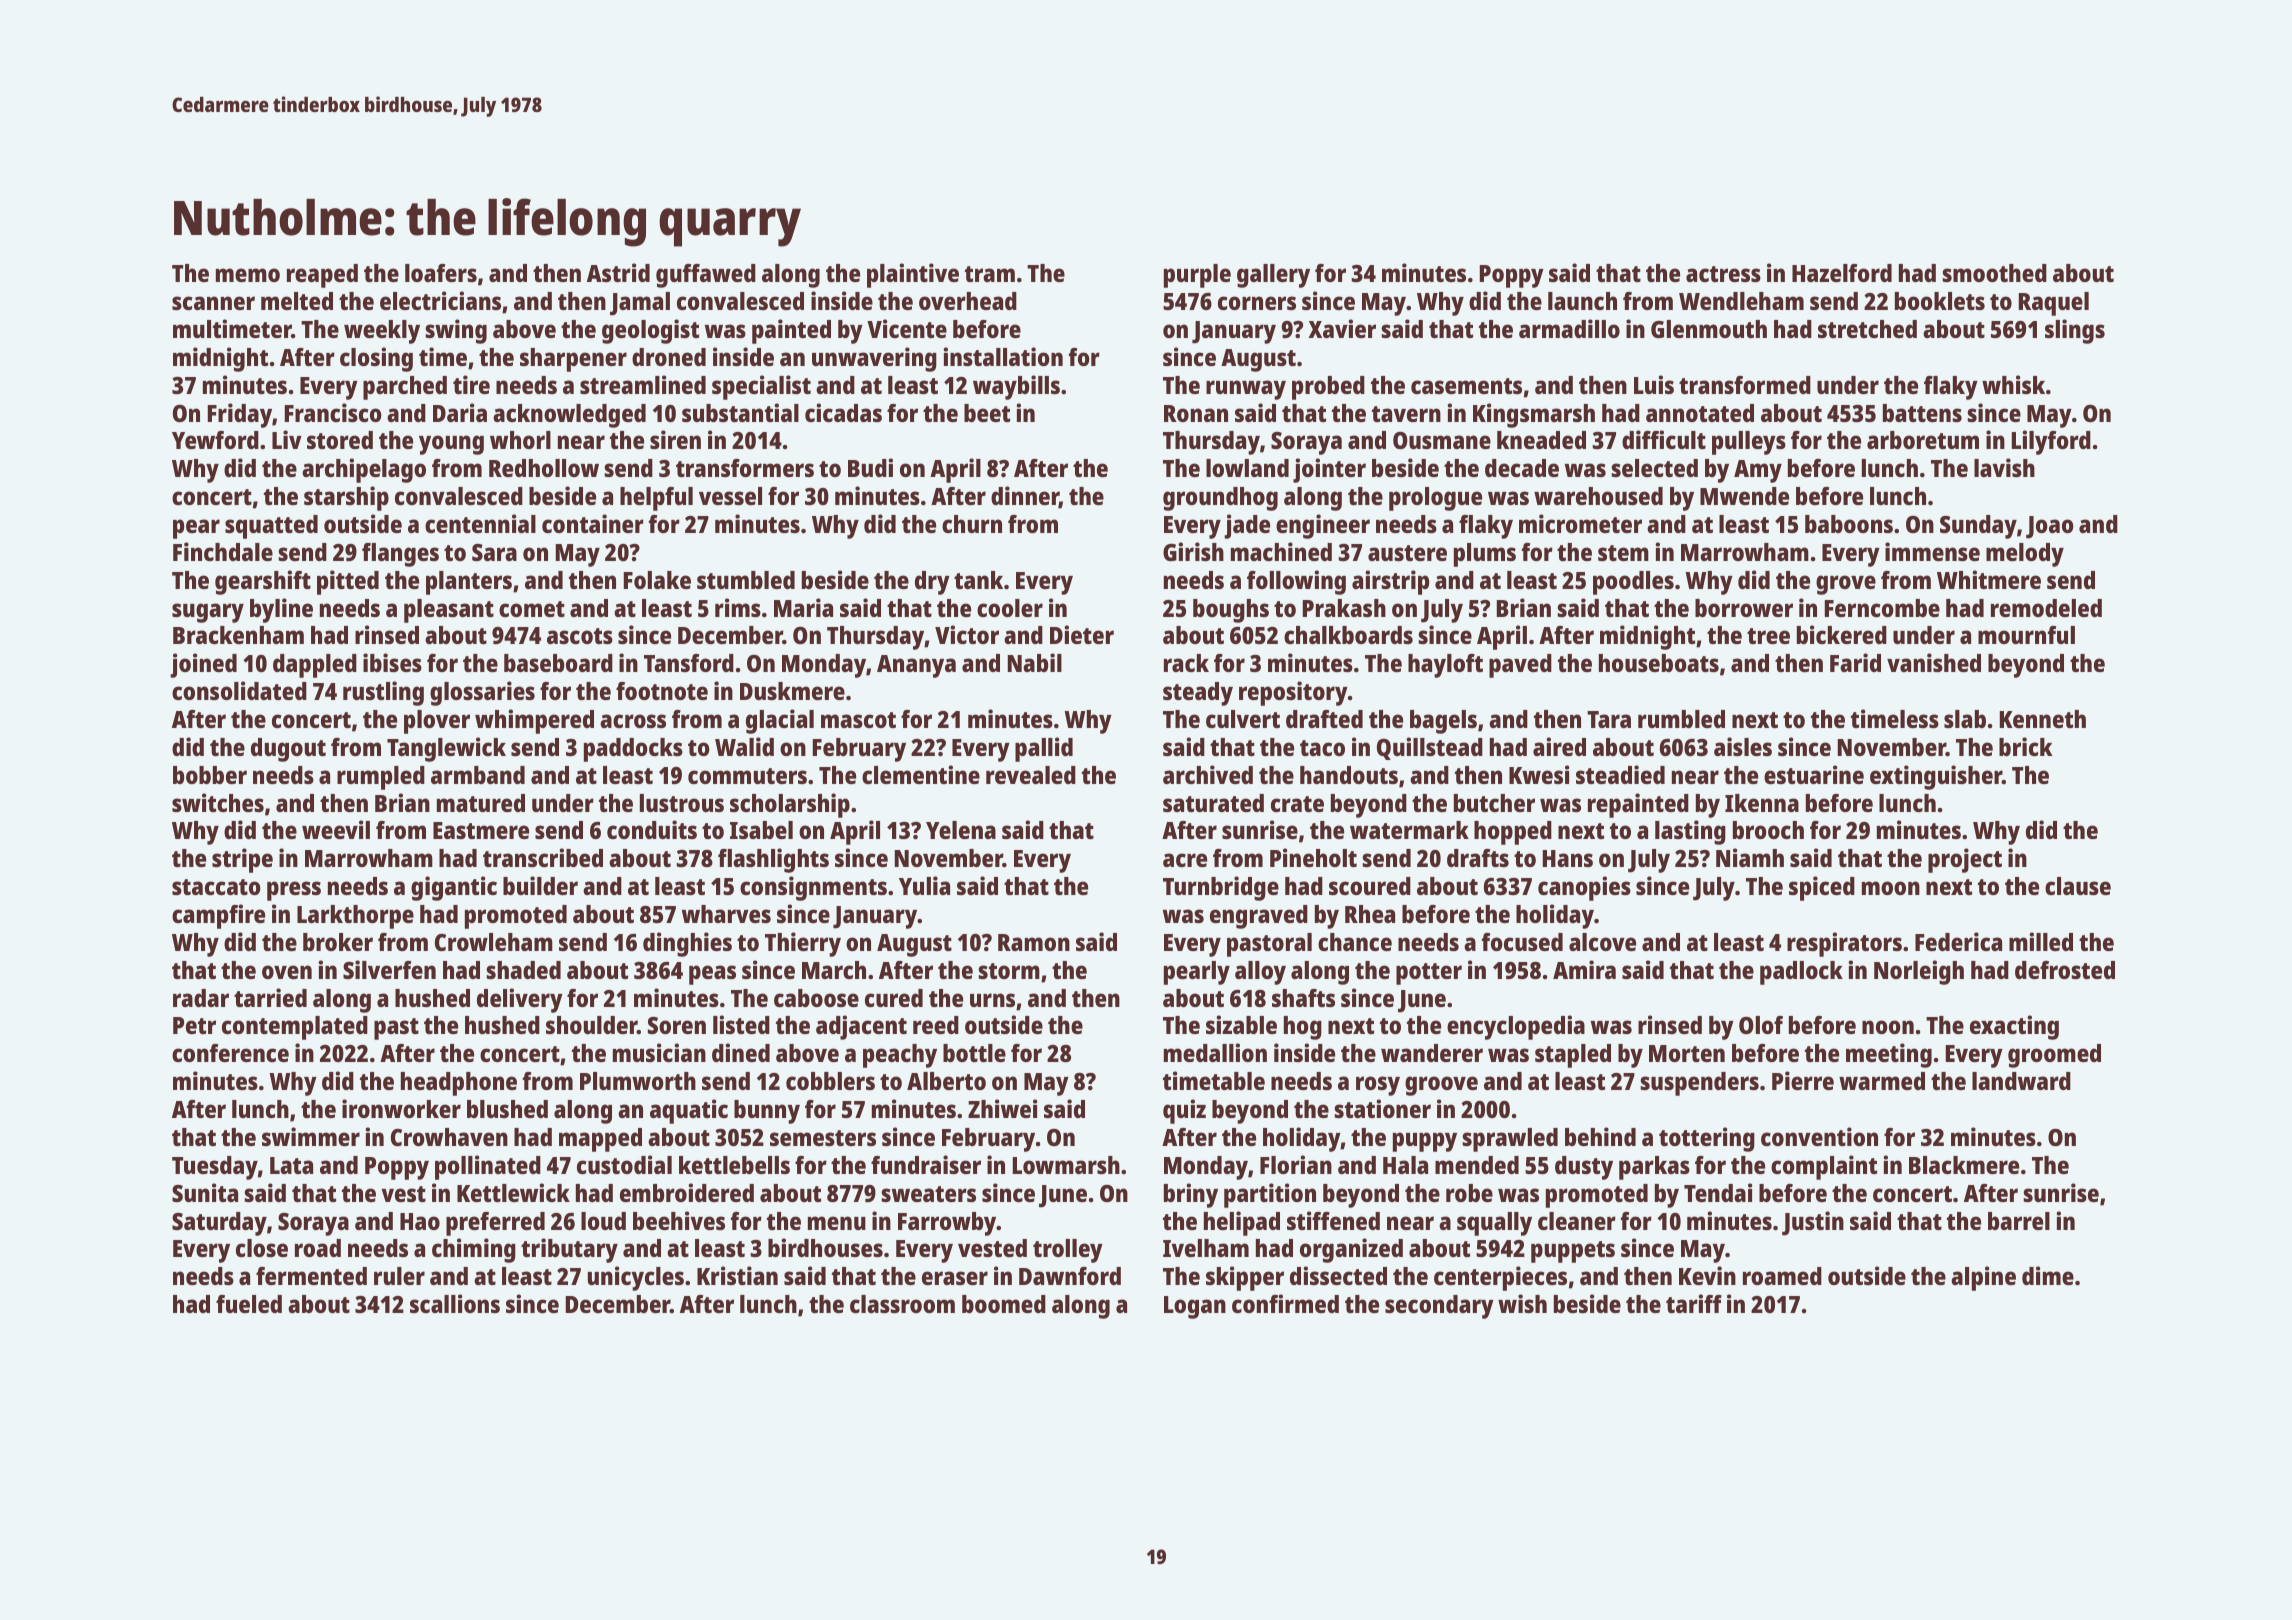 This screenshot has width=2292, height=1620. What do you see at coordinates (1035, 662) in the screenshot?
I see `Nabil` at bounding box center [1035, 662].
